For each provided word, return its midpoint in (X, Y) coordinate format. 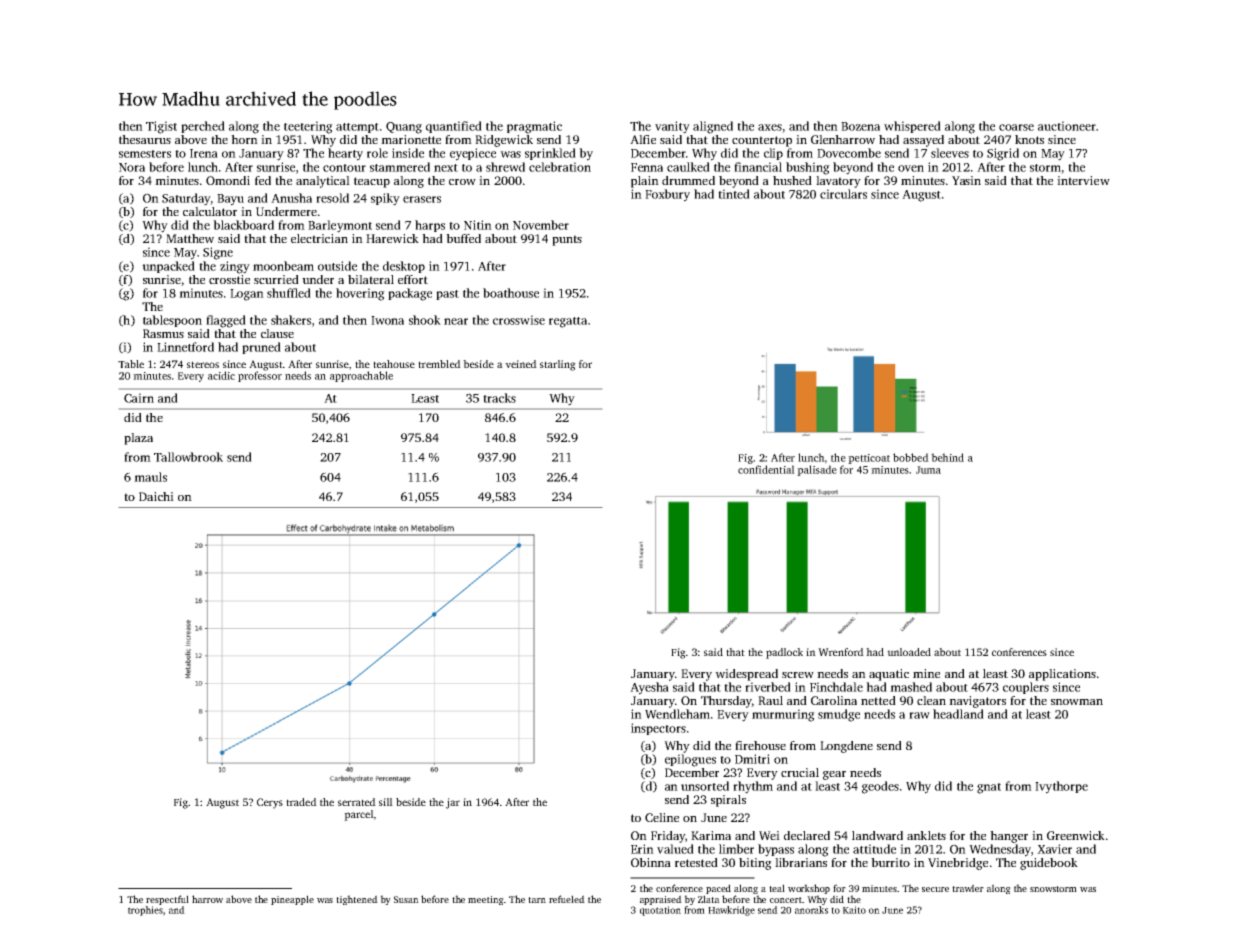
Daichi (156, 496)
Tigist (161, 127)
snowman (1077, 702)
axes (770, 127)
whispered (912, 127)
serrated (357, 802)
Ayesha (649, 688)
